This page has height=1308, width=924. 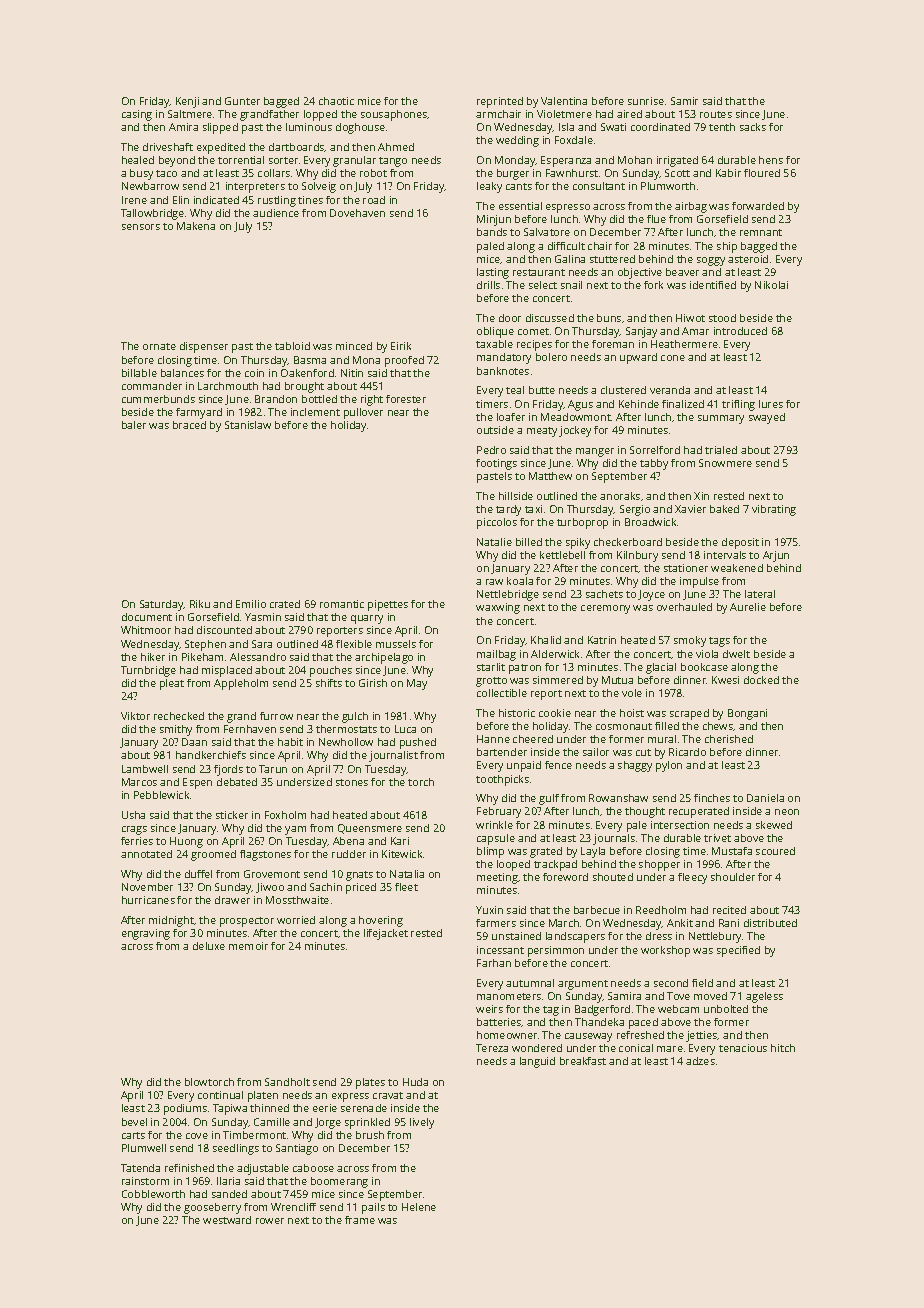 What do you see at coordinates (285, 604) in the page?
I see `crated` at bounding box center [285, 604].
